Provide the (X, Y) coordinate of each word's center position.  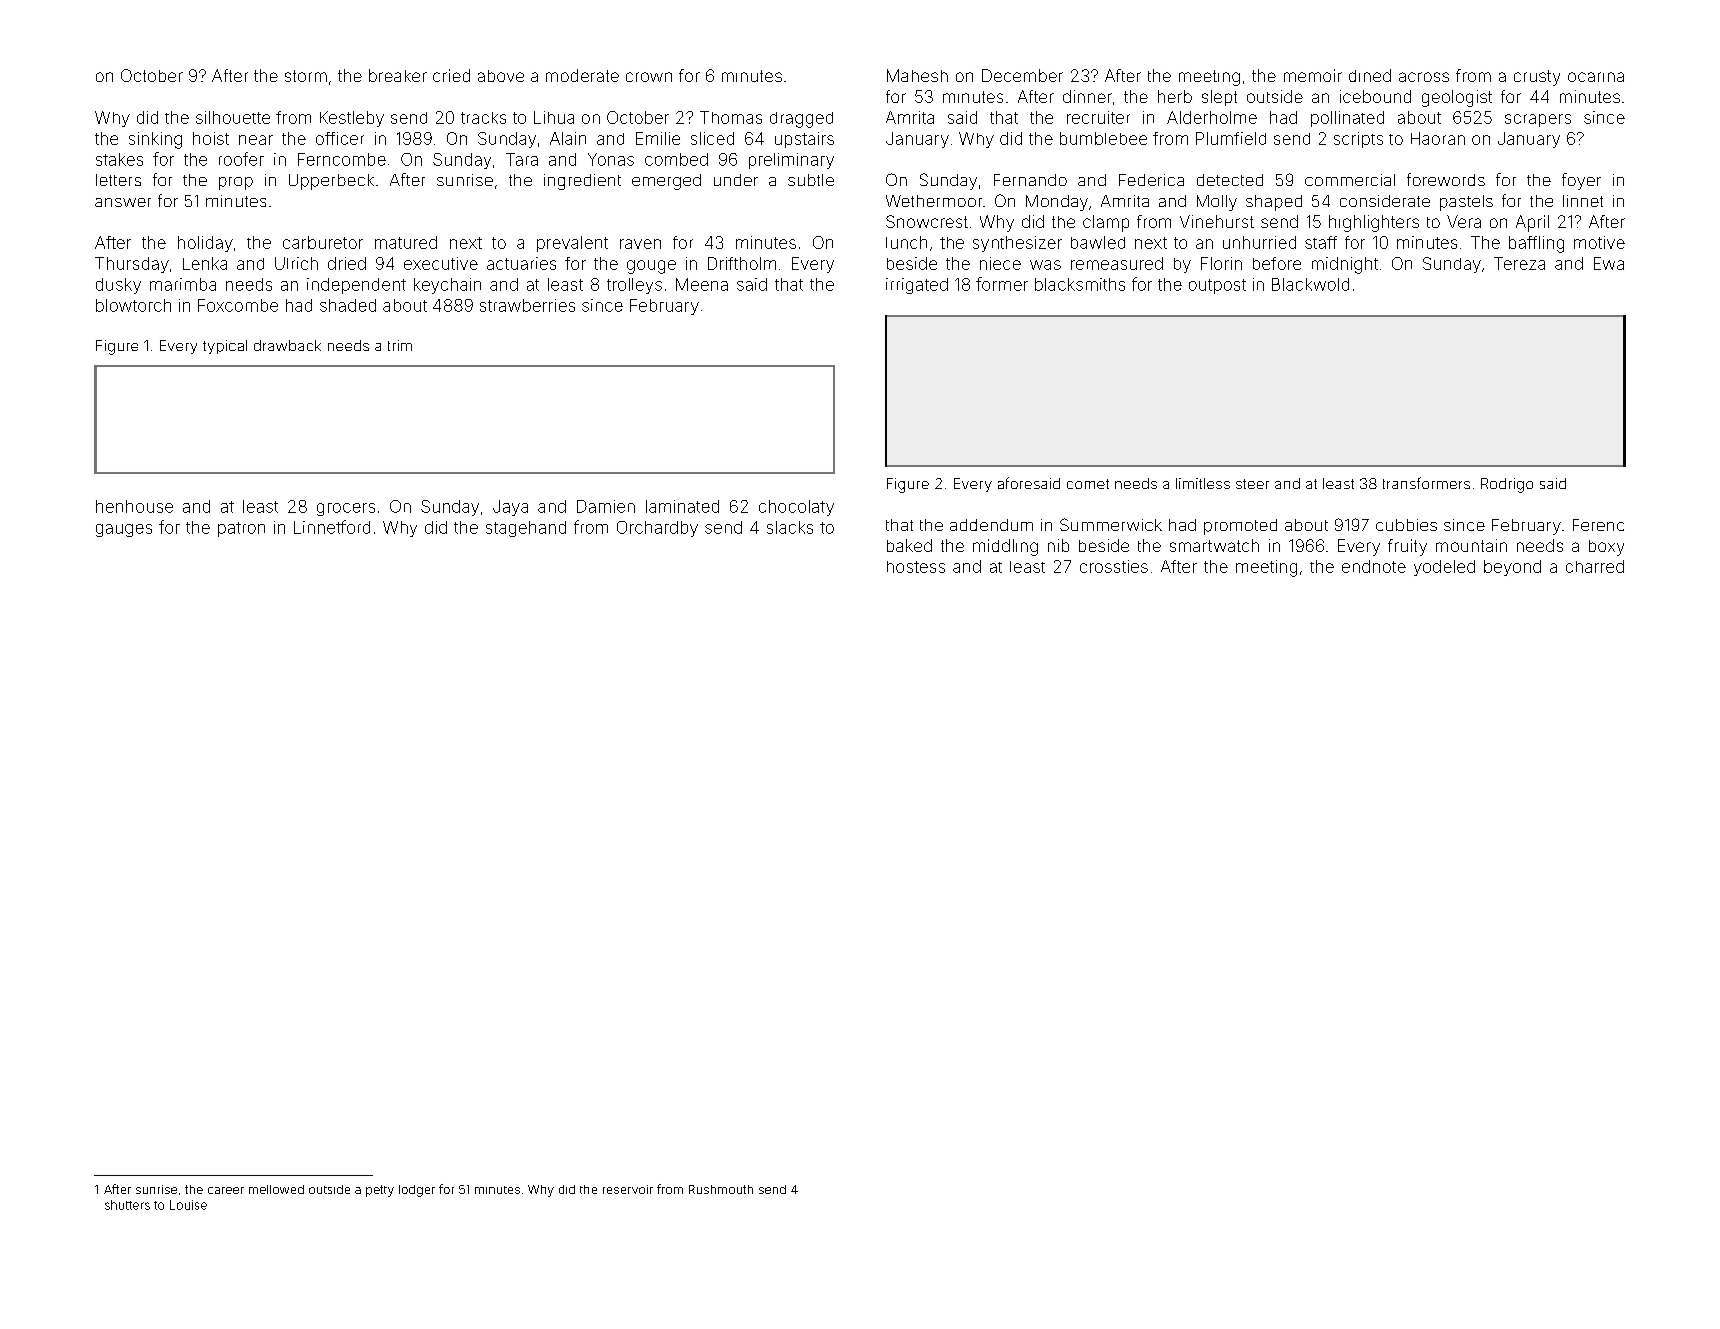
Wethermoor (934, 201)
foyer (1581, 181)
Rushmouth (721, 1189)
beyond (1512, 568)
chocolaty (796, 508)
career (226, 1190)
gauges (124, 530)
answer (123, 202)
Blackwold (1310, 284)
